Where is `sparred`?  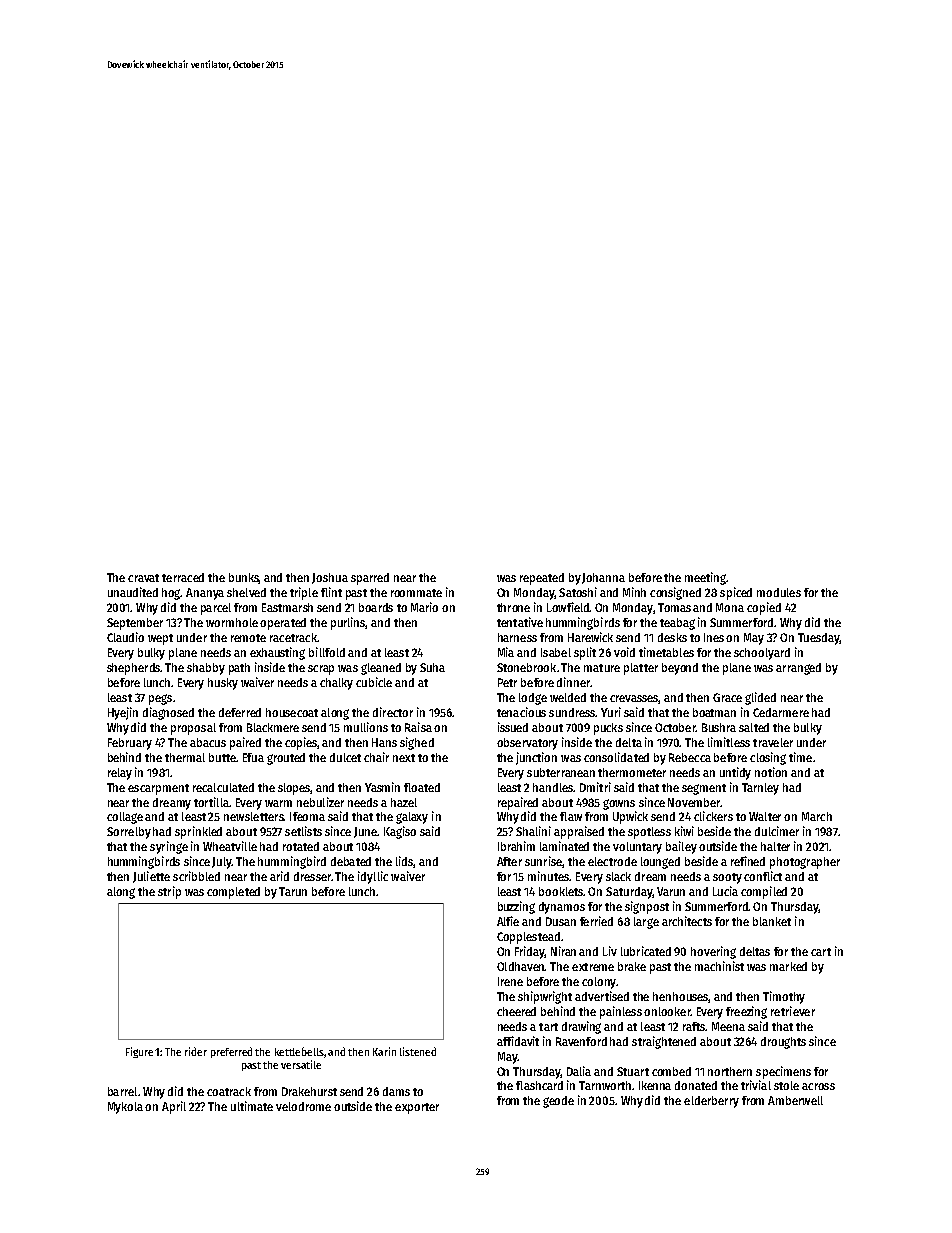
sparred is located at coordinates (370, 579).
